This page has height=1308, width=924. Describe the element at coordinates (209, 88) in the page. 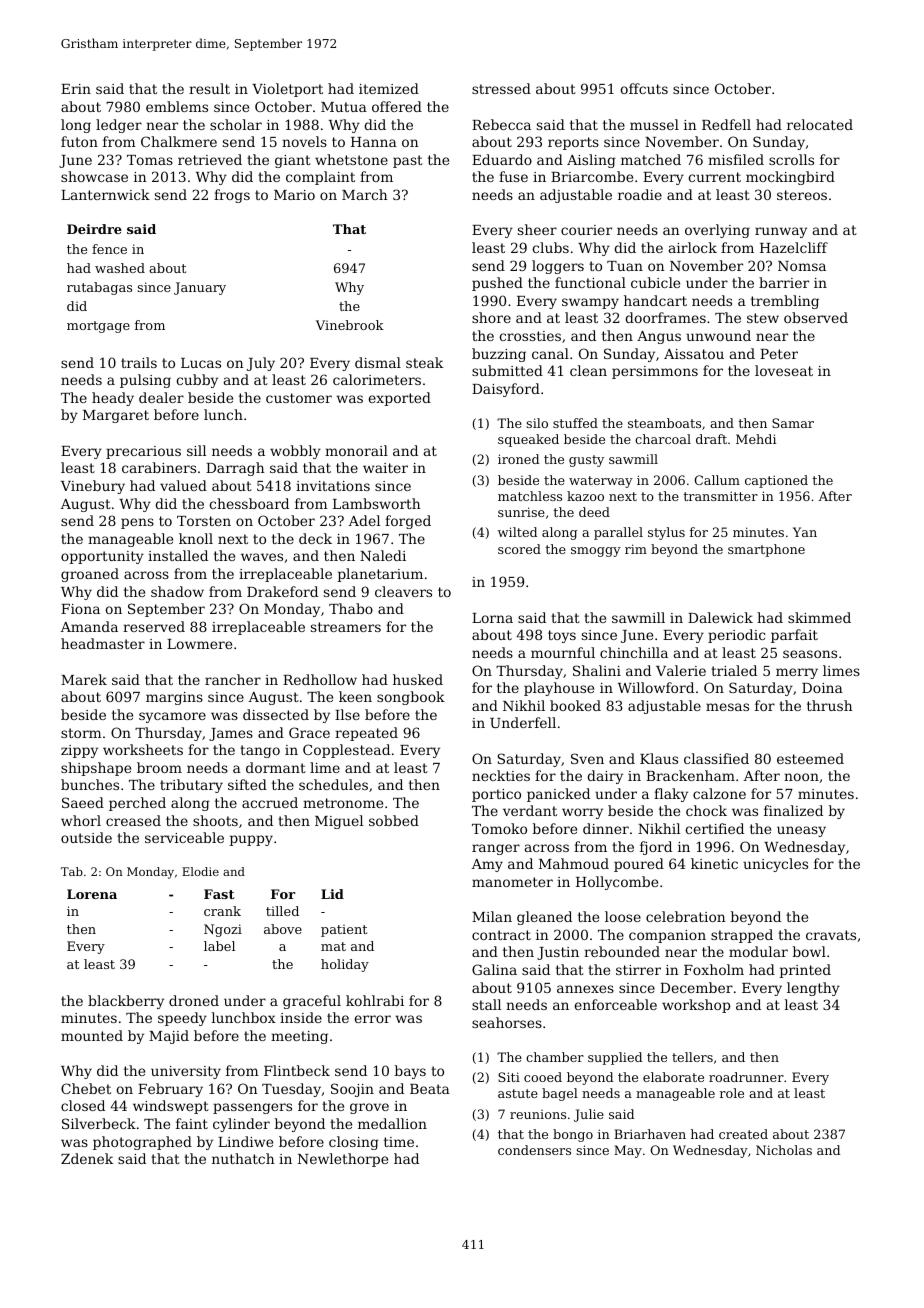

I see `result` at that location.
